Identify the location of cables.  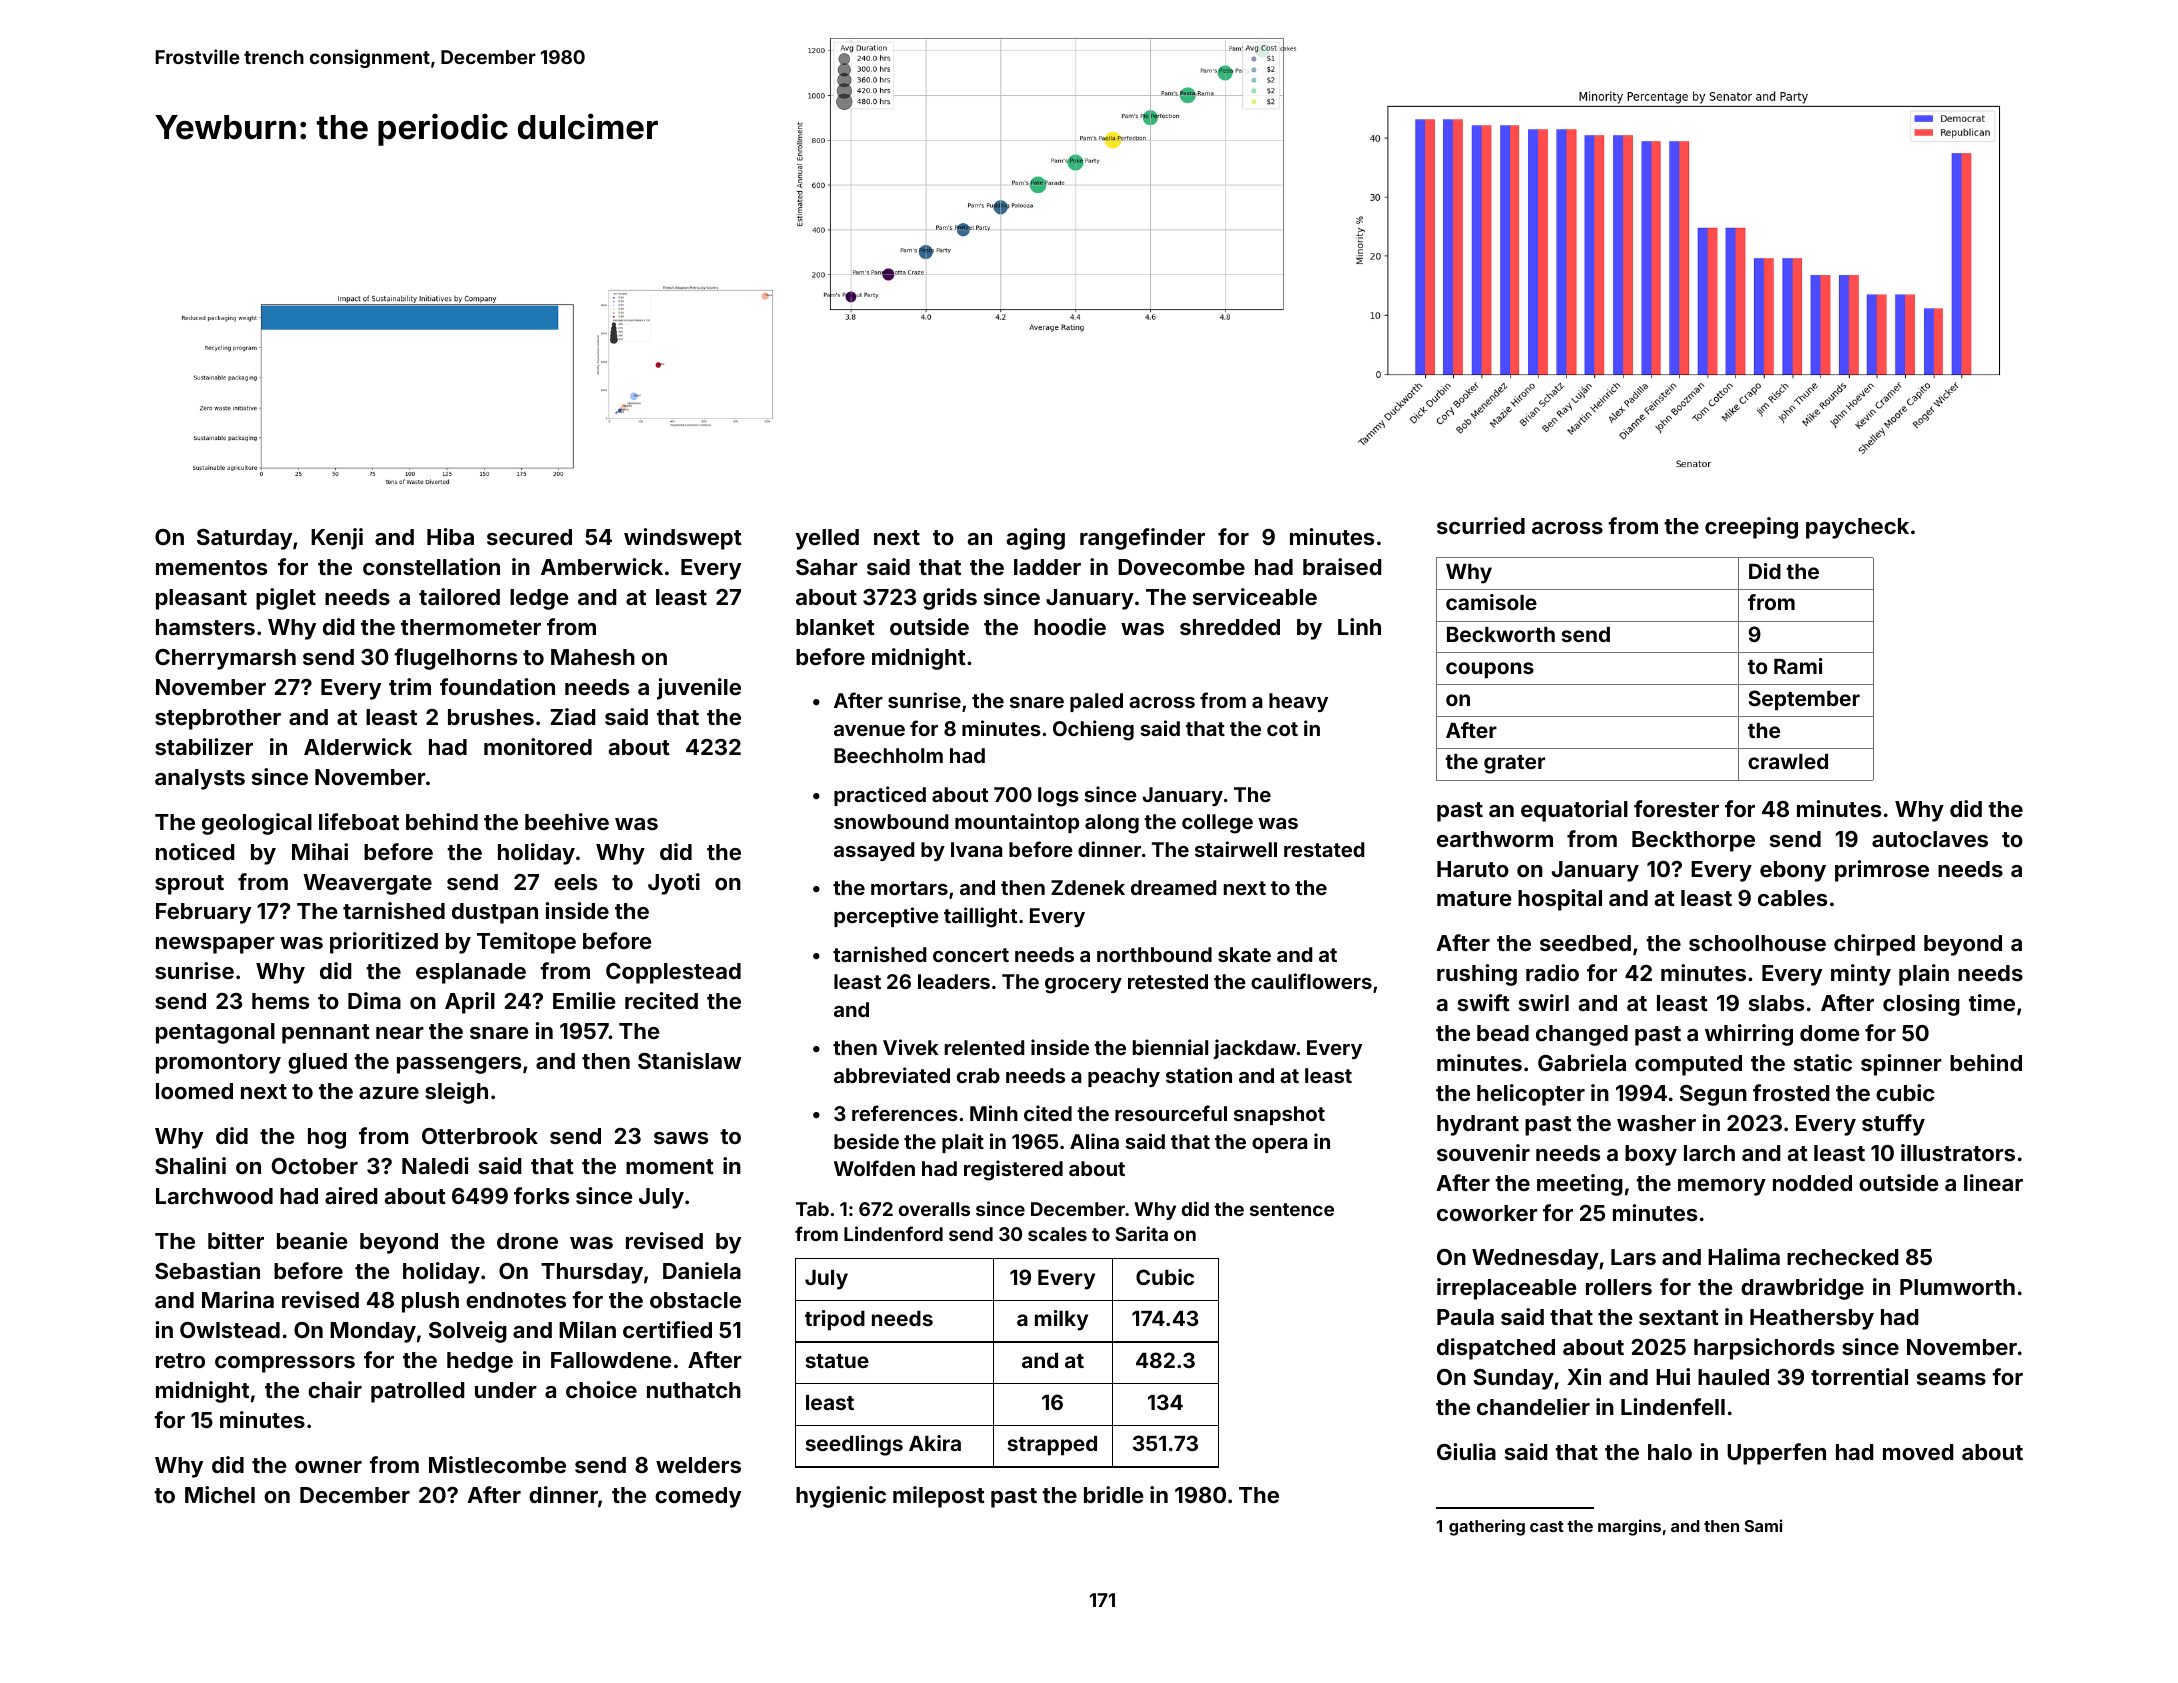
(1792, 898).
